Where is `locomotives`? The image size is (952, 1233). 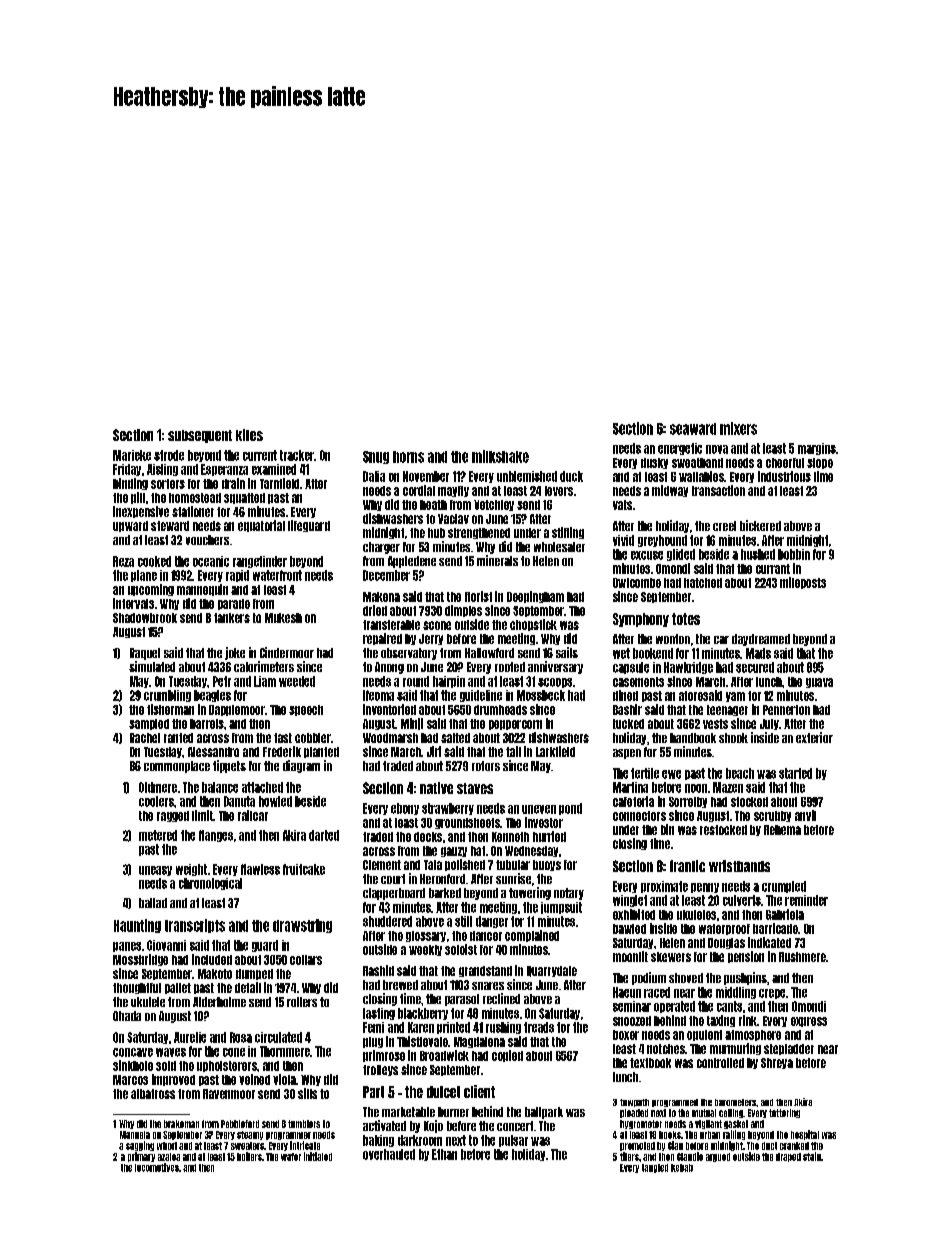
locomotives is located at coordinates (157, 1167).
